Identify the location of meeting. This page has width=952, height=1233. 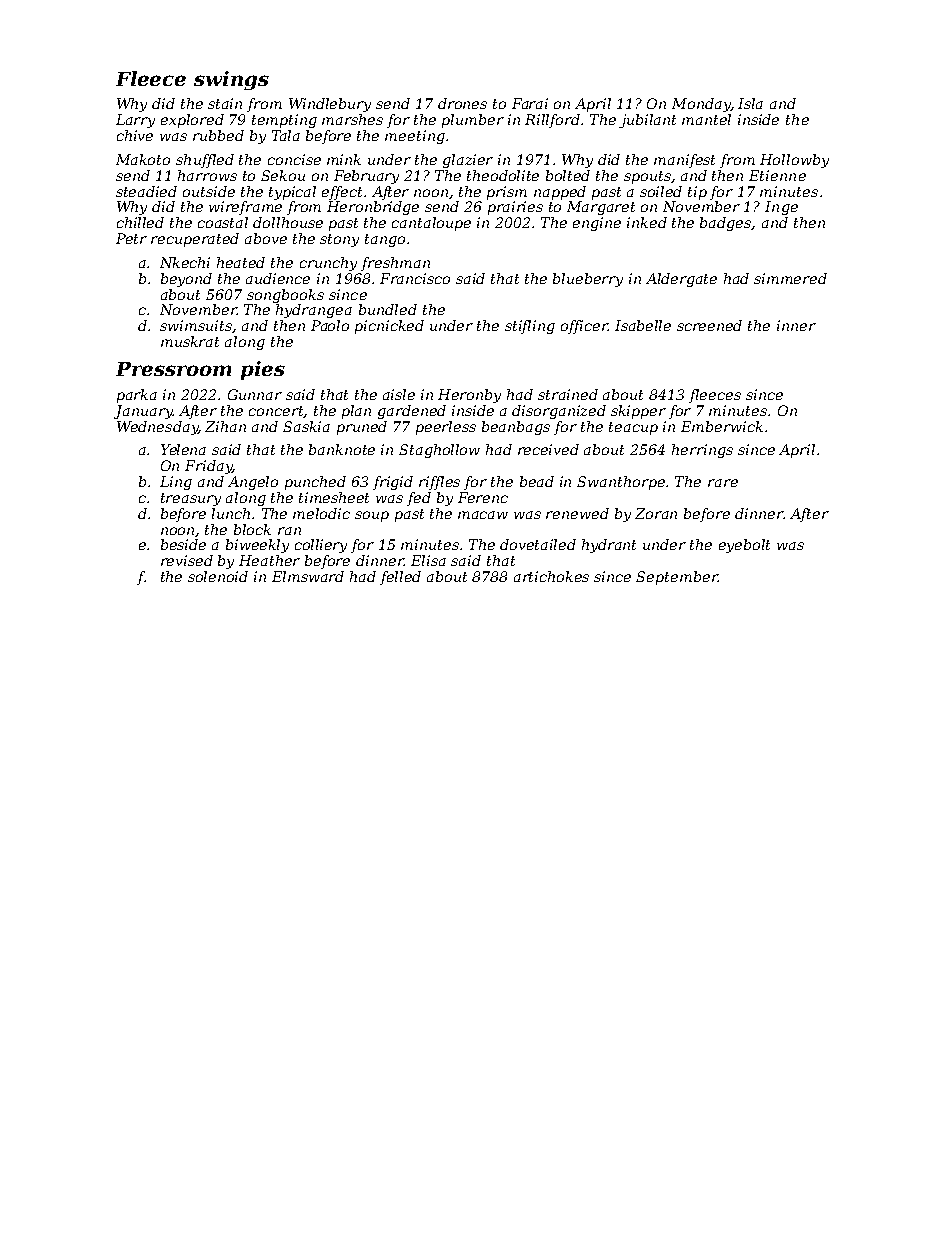
(415, 137).
